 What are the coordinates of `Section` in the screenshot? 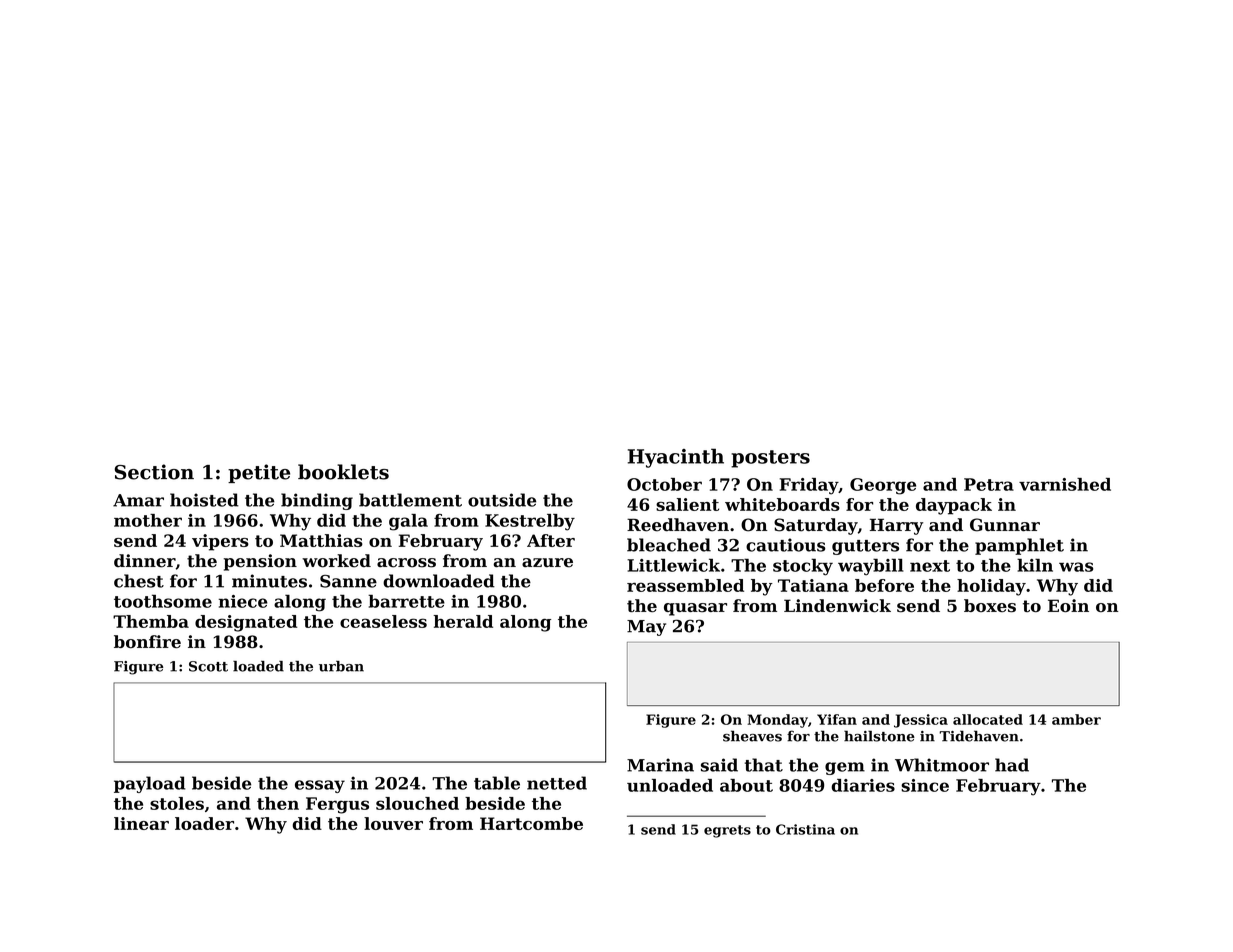 It's located at (154, 472).
